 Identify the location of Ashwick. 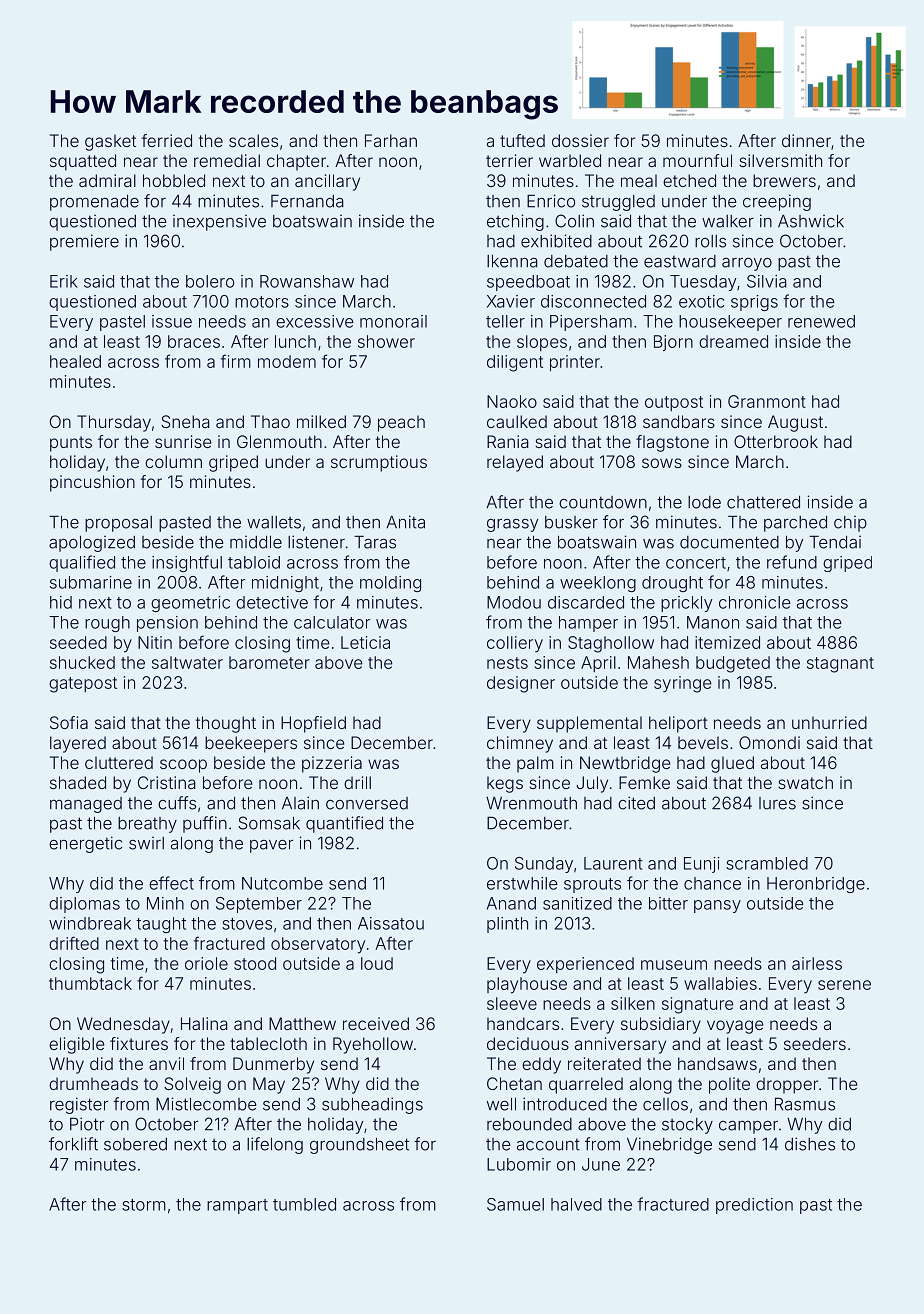
(811, 221).
